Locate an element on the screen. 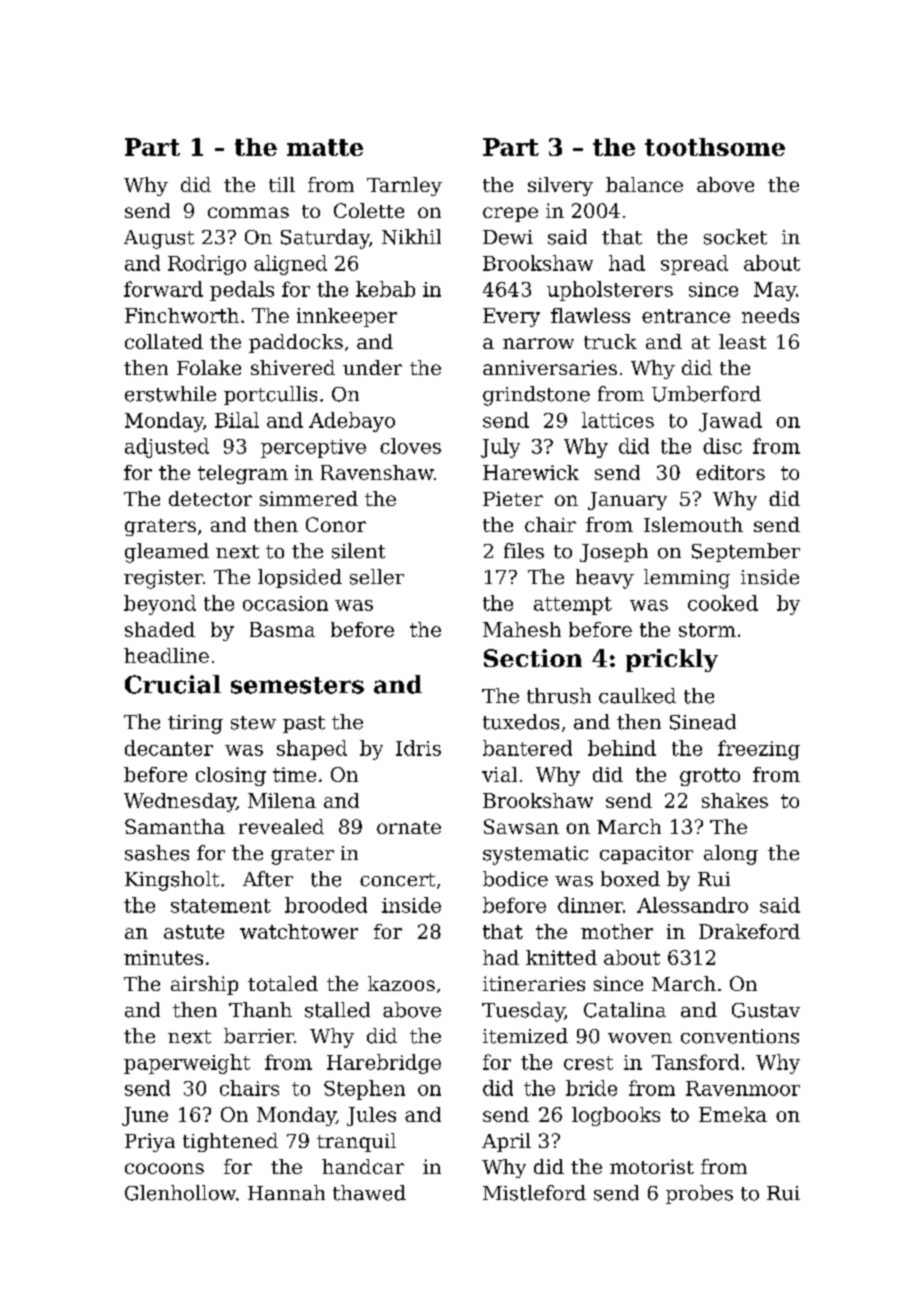 Image resolution: width=924 pixels, height=1311 pixels. cloves is located at coordinates (410, 446).
